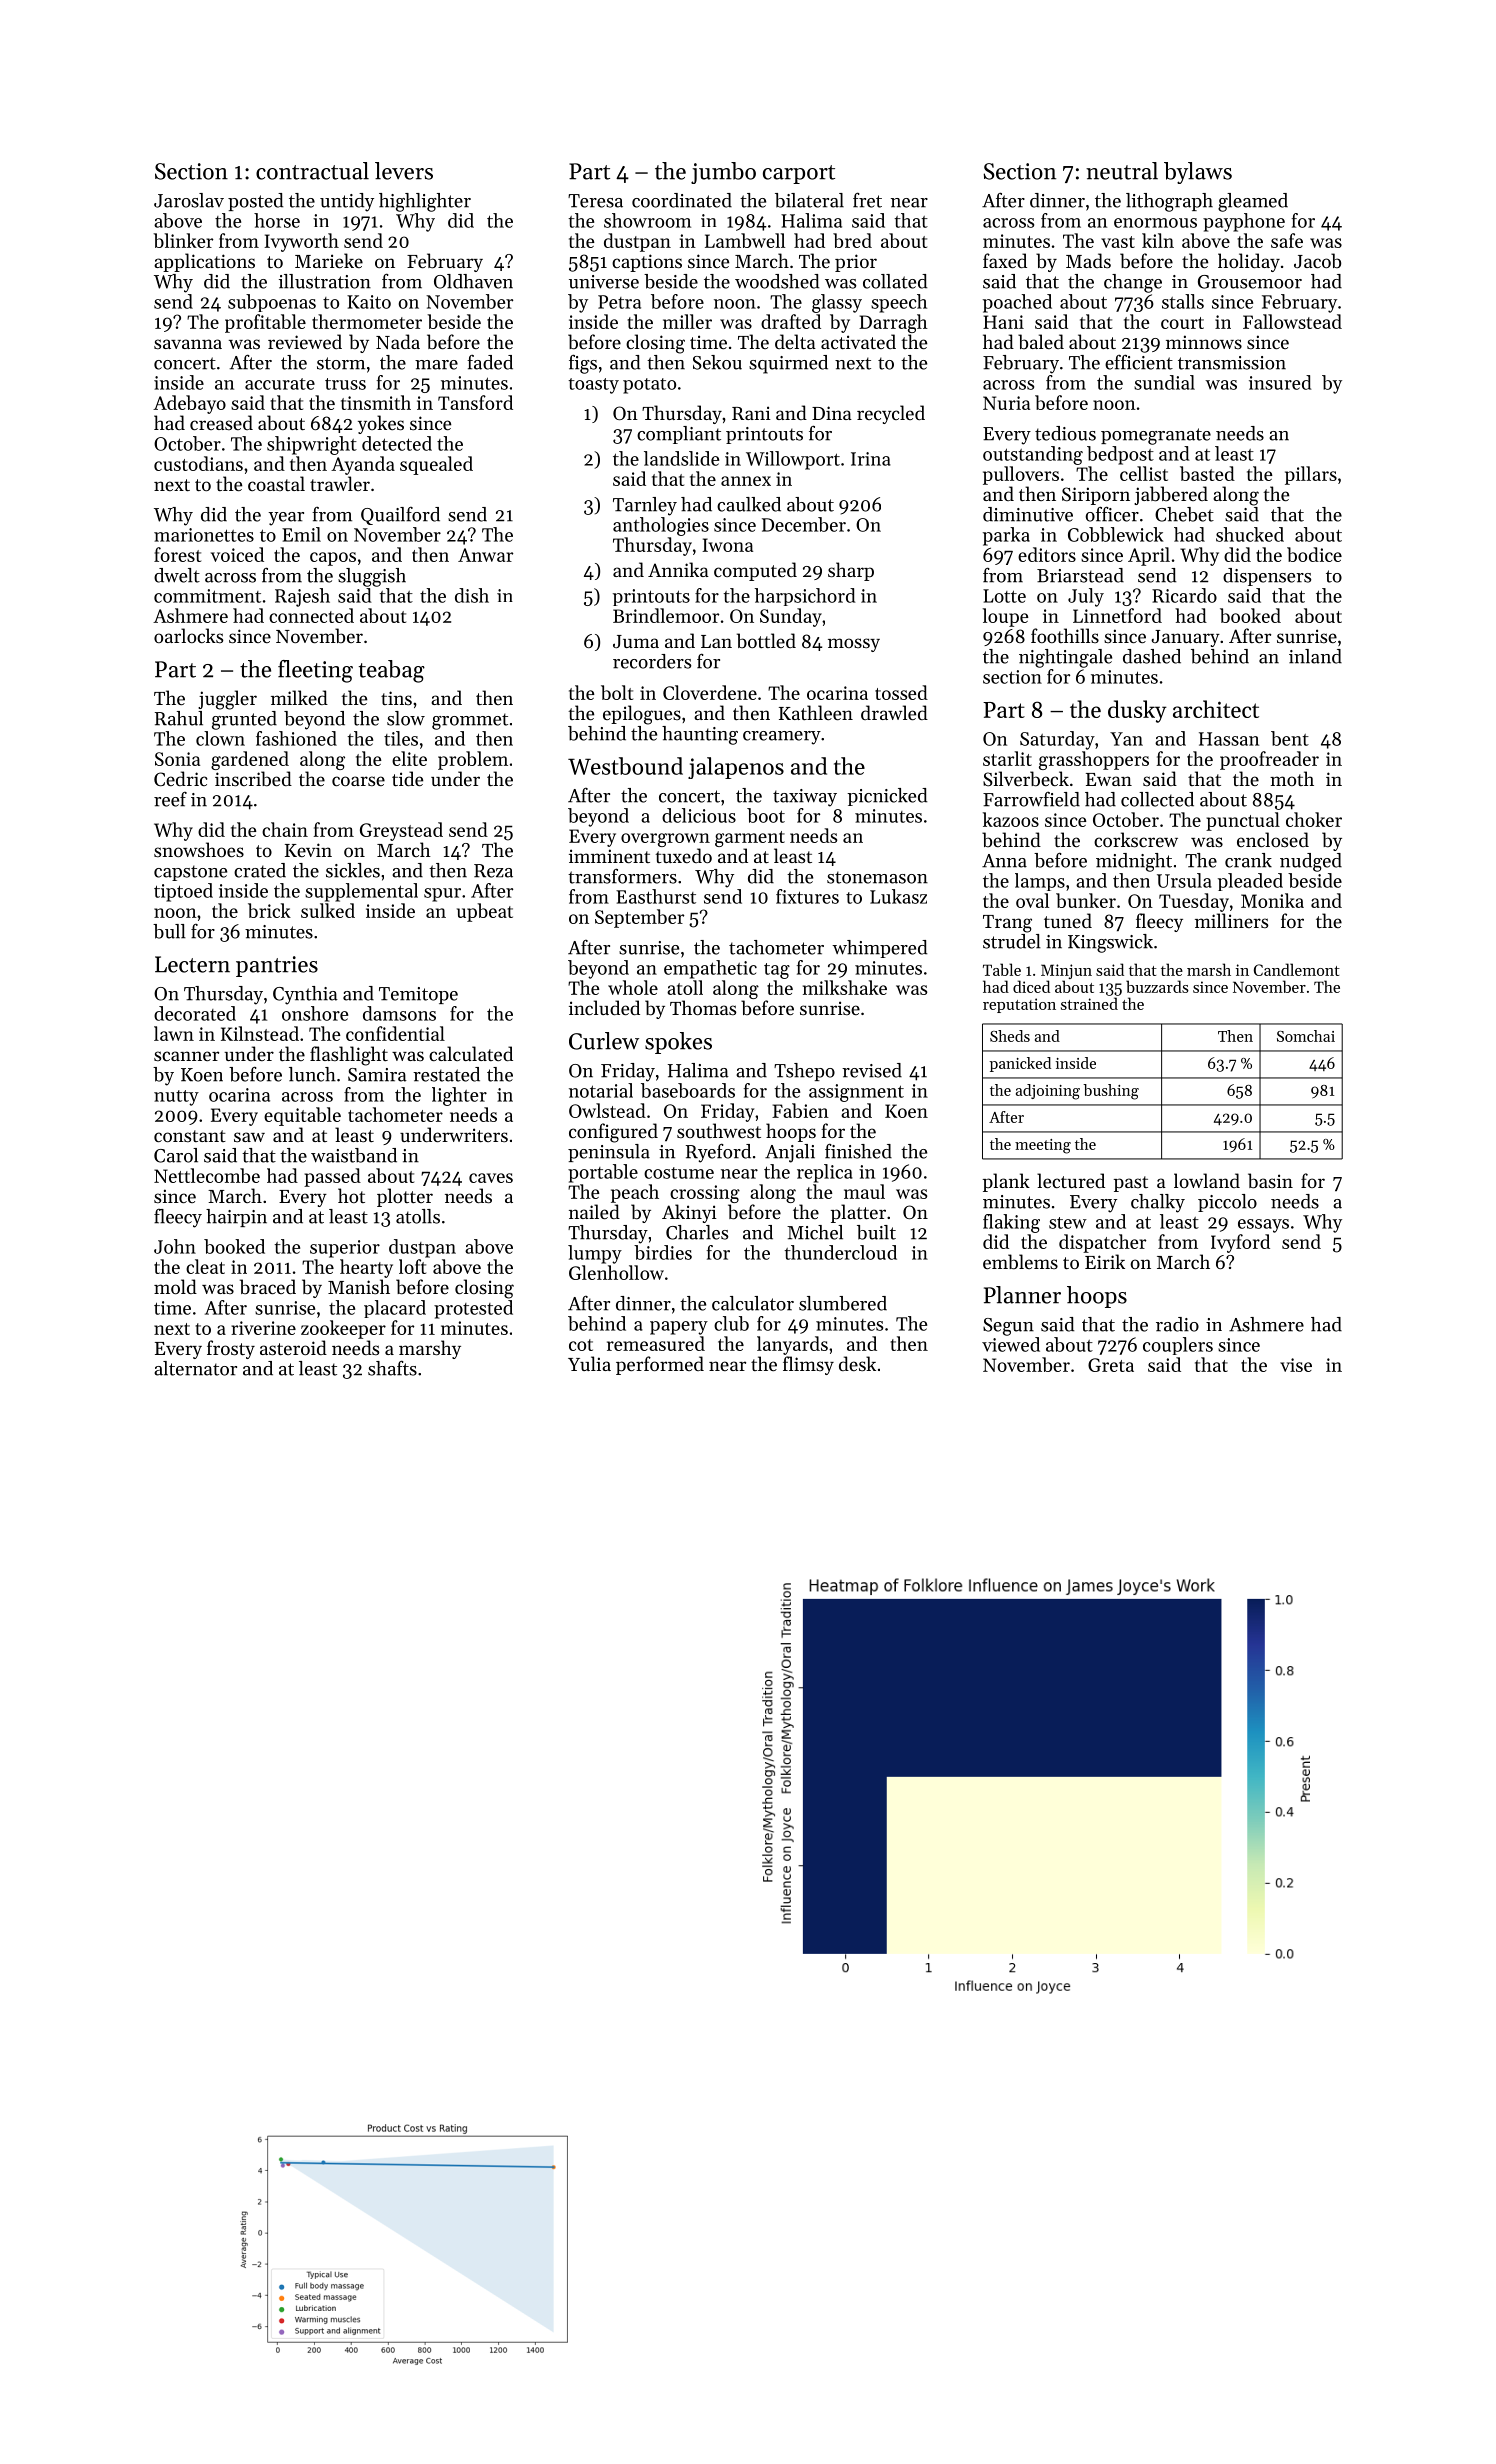  Describe the element at coordinates (1311, 475) in the screenshot. I see `pillars` at that location.
